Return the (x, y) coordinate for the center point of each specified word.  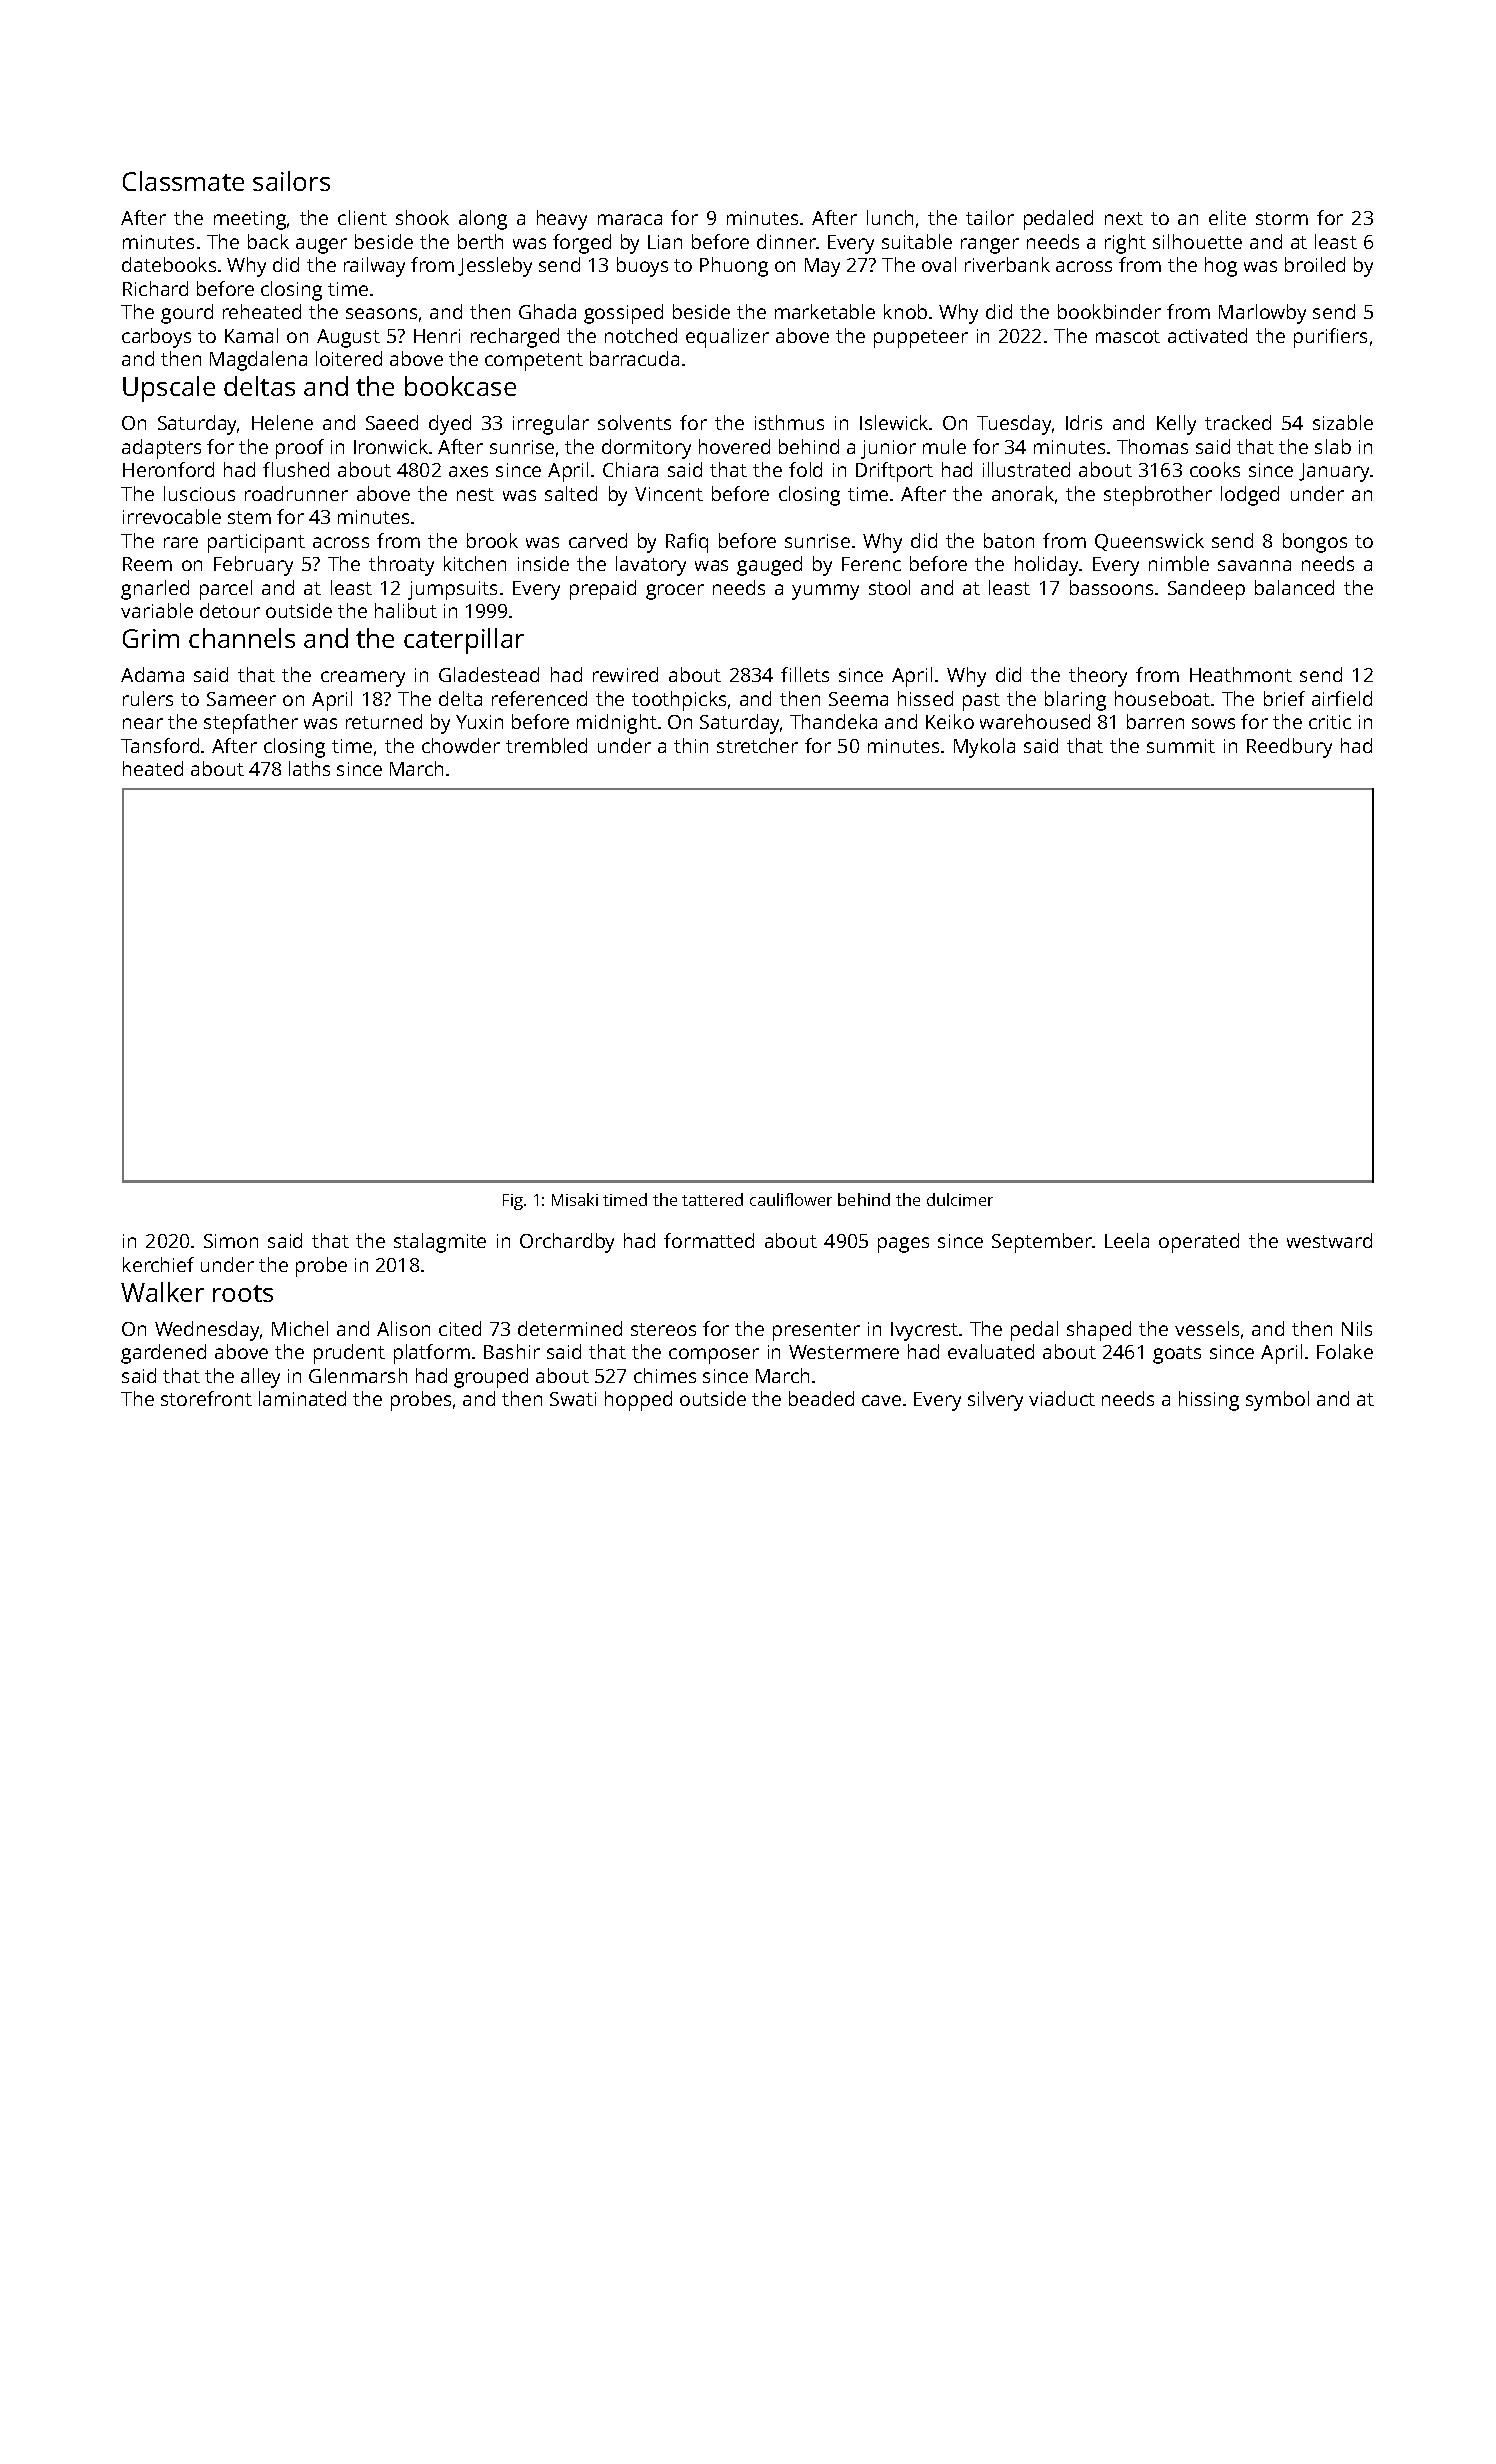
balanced (1294, 587)
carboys (156, 338)
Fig (513, 1202)
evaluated (991, 1351)
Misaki (575, 1199)
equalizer (727, 338)
